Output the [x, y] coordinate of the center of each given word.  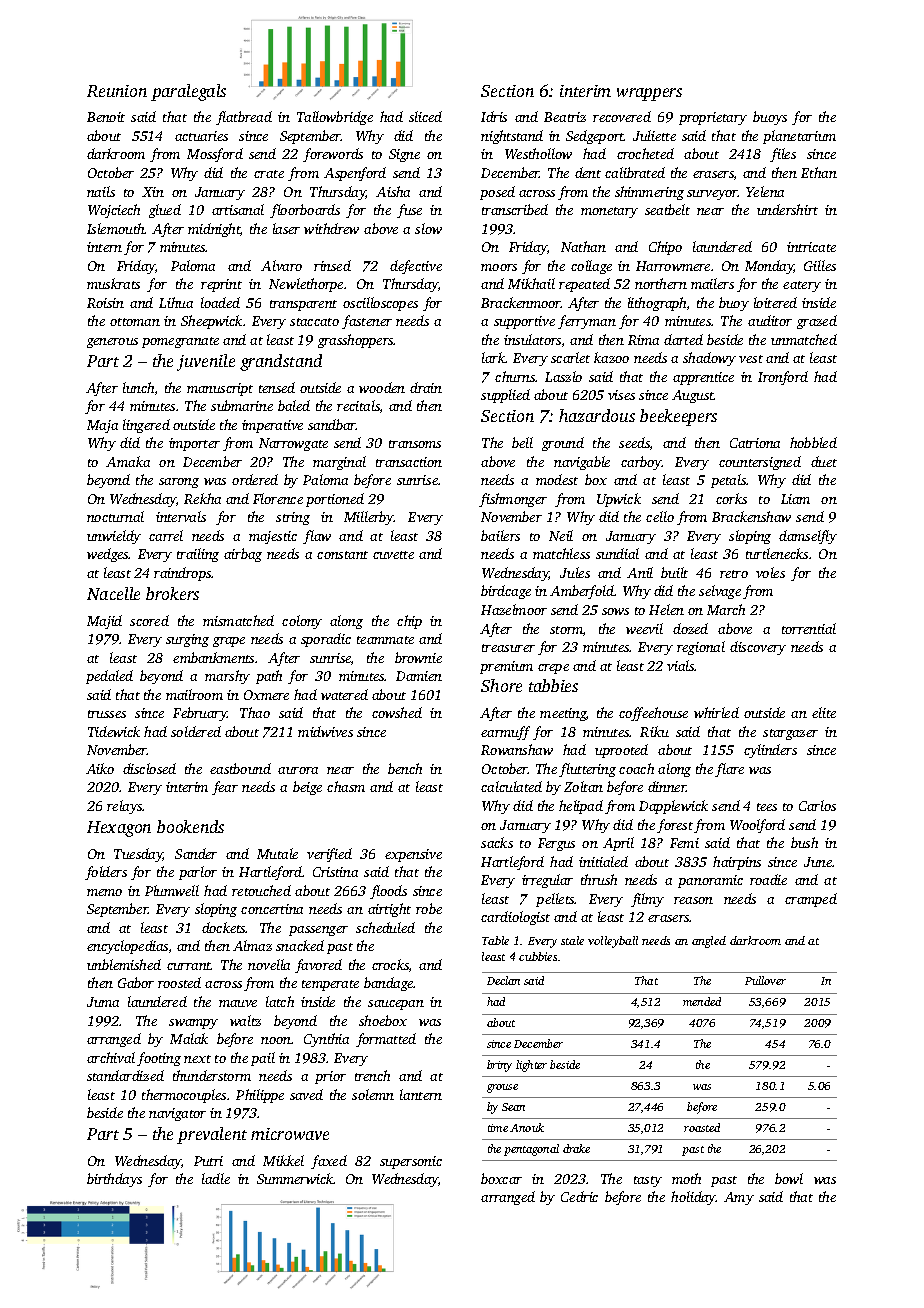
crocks [390, 964]
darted [683, 339]
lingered [146, 426]
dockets [224, 927]
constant [342, 555]
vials [681, 665]
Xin [153, 192]
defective [416, 267]
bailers [500, 535]
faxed [329, 1162]
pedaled [109, 677]
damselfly [808, 537]
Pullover [765, 980]
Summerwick [295, 1178]
